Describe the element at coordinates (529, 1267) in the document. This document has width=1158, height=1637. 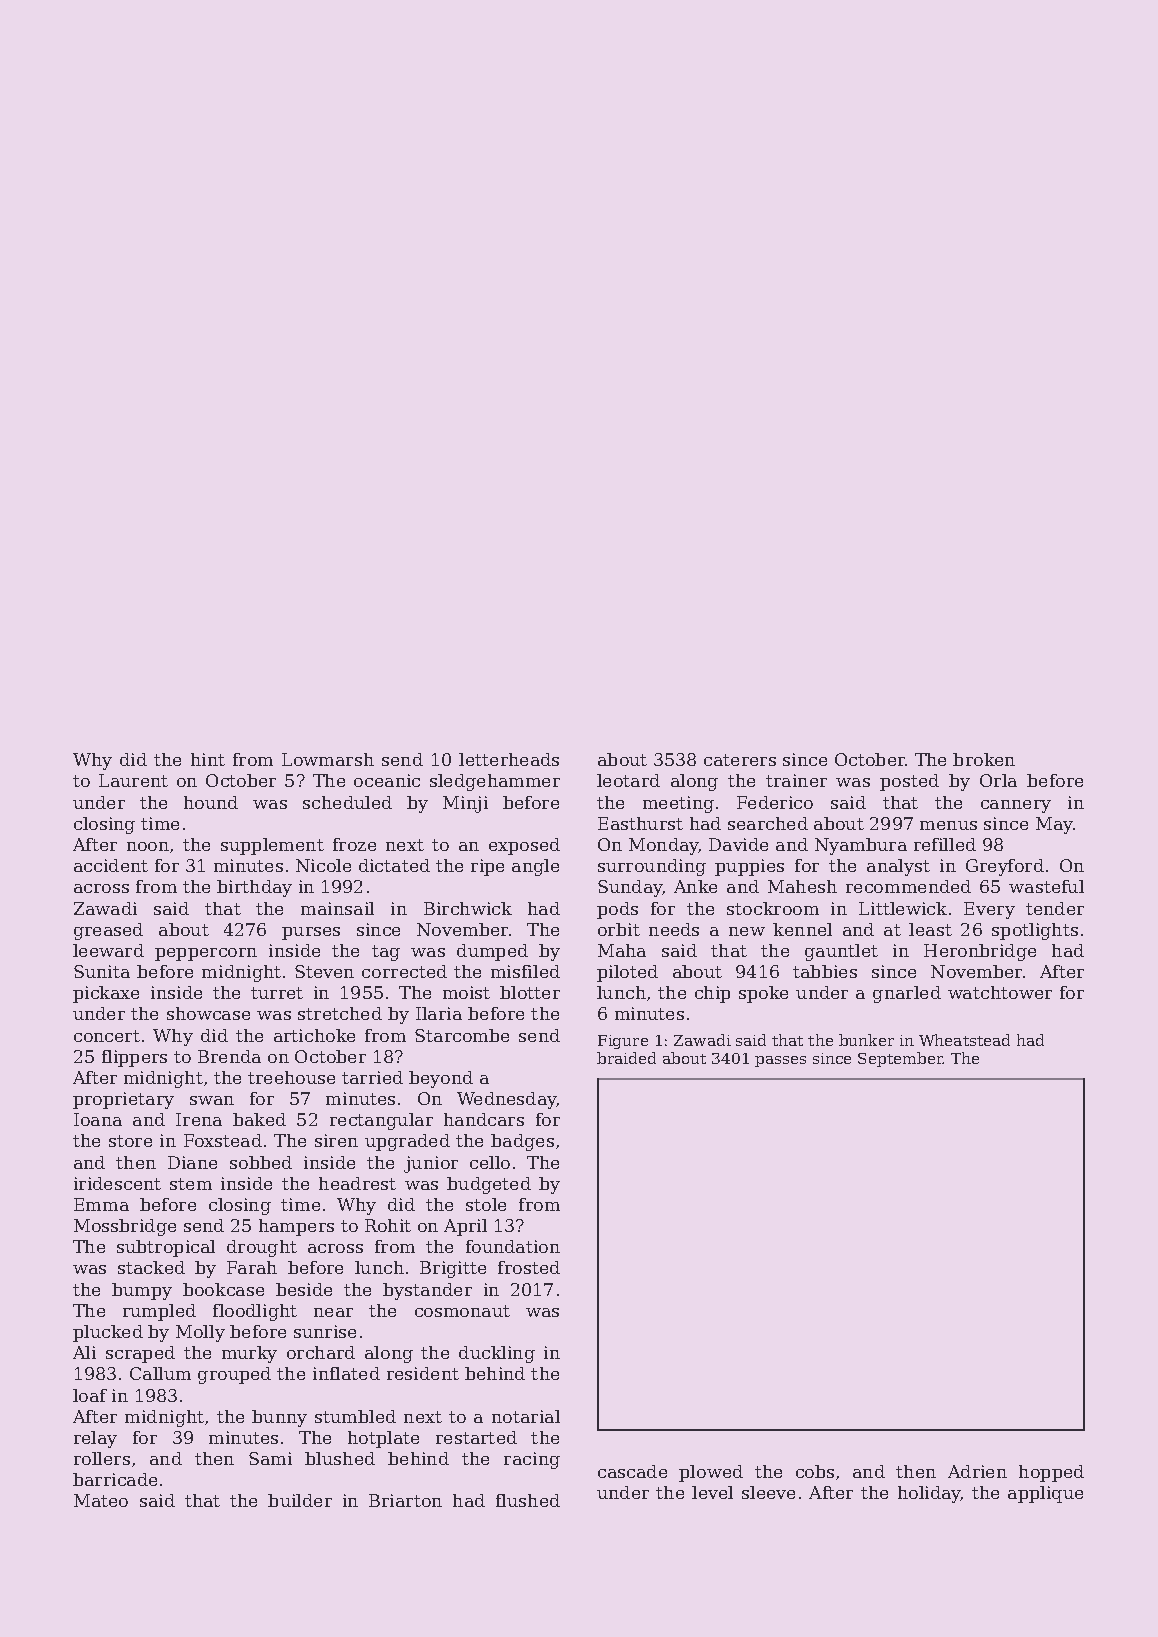
I see `frosted` at that location.
